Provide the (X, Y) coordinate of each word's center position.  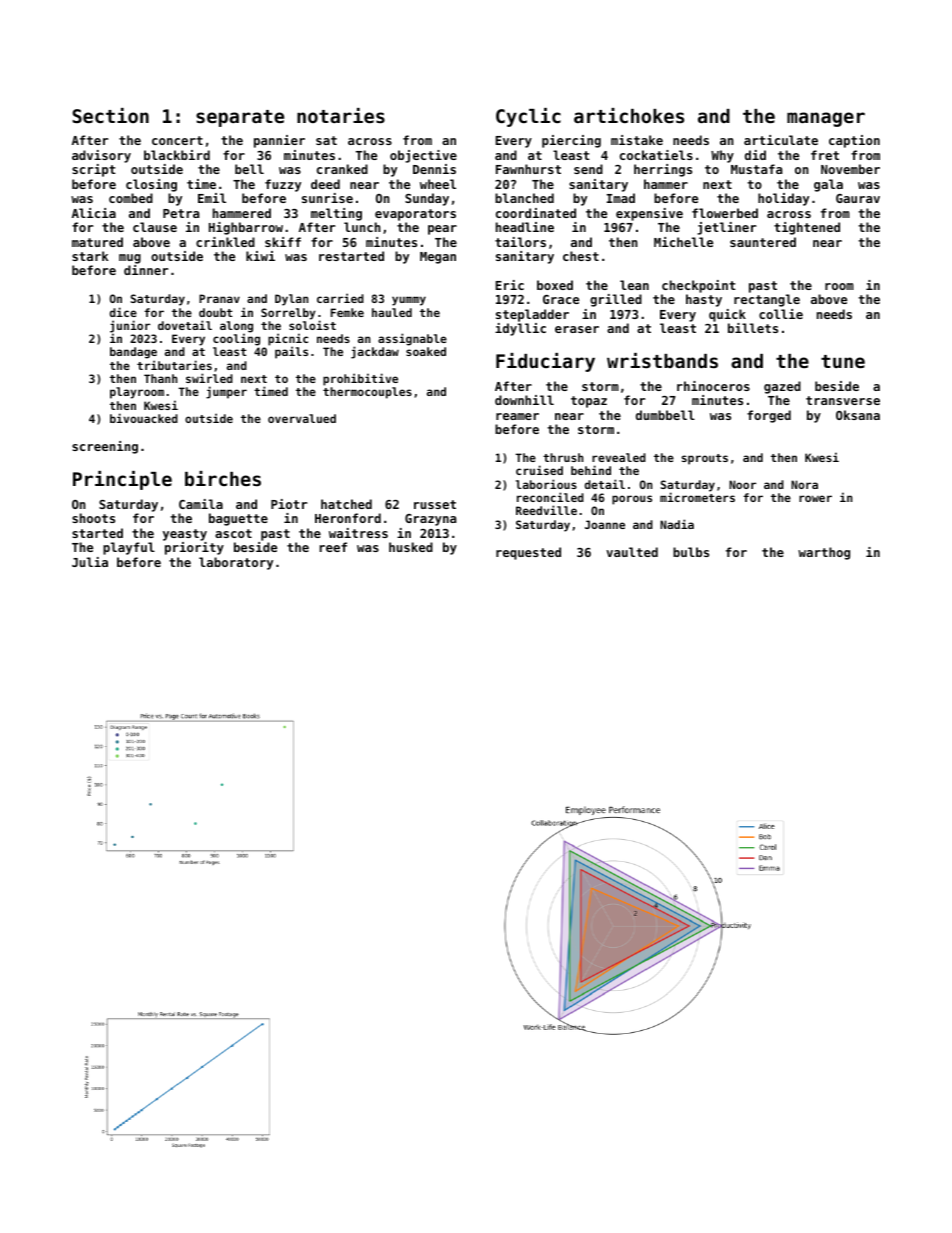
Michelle (683, 242)
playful (129, 548)
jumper (226, 392)
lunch (362, 227)
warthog (824, 553)
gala (828, 185)
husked (411, 547)
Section (110, 115)
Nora (804, 484)
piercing (571, 141)
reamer (517, 416)
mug (130, 259)
